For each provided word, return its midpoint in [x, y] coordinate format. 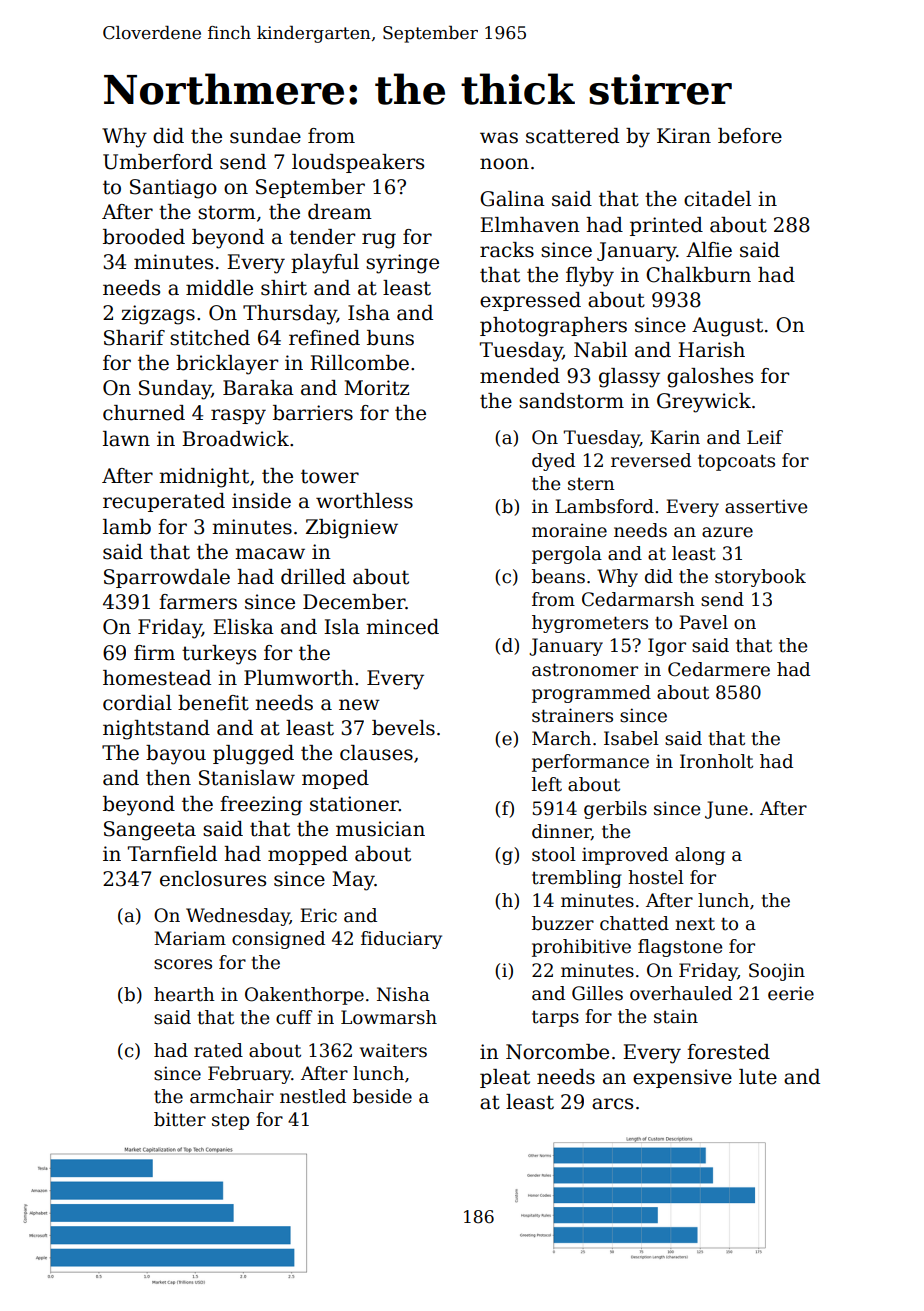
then [168, 778]
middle [219, 288]
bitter [180, 1119]
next [695, 924]
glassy [629, 378]
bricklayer [227, 365]
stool [554, 854]
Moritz [376, 388]
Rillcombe [359, 363]
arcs [612, 1104]
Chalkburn [698, 275]
